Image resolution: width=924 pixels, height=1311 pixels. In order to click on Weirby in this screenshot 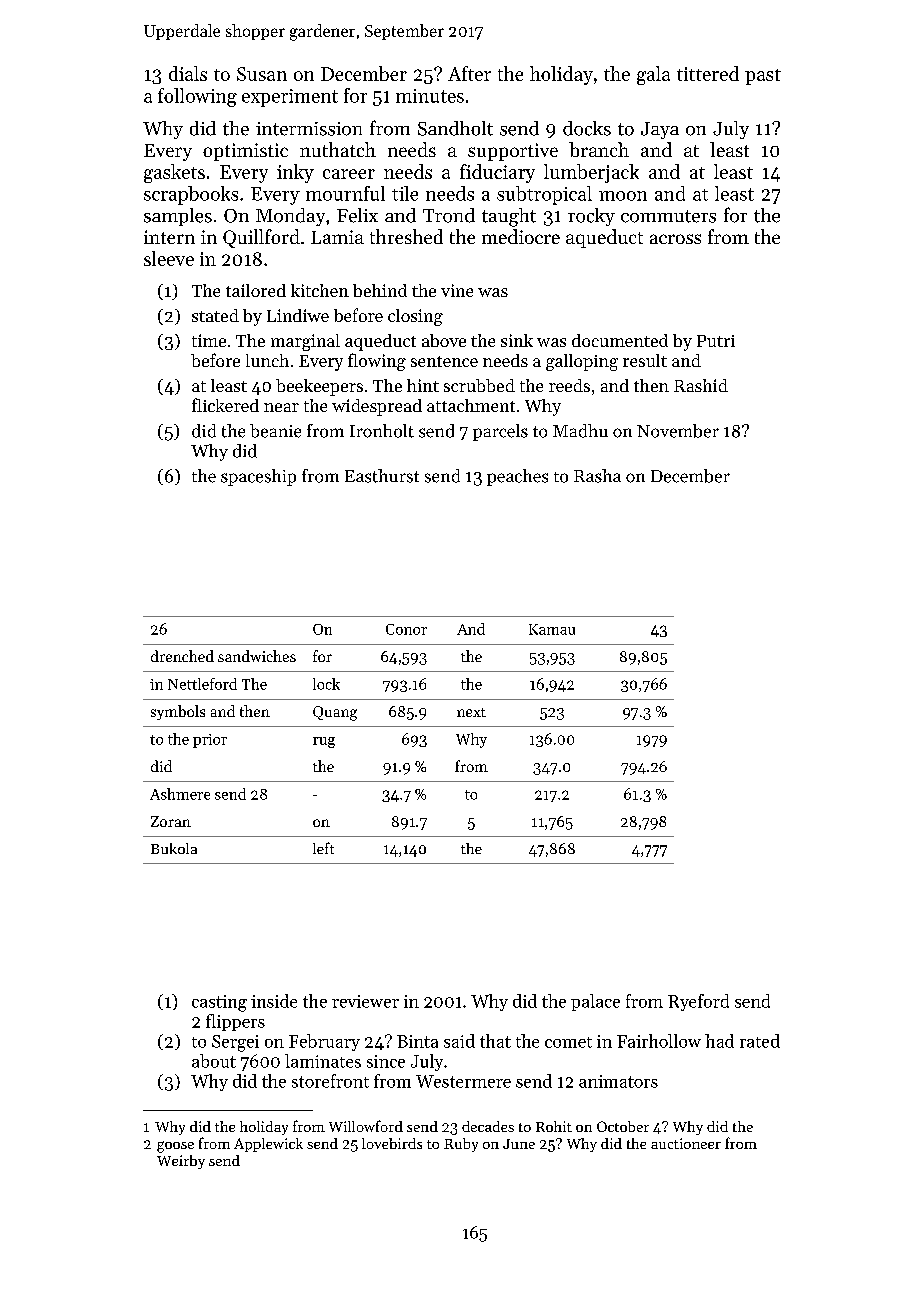, I will do `click(181, 1162)`.
